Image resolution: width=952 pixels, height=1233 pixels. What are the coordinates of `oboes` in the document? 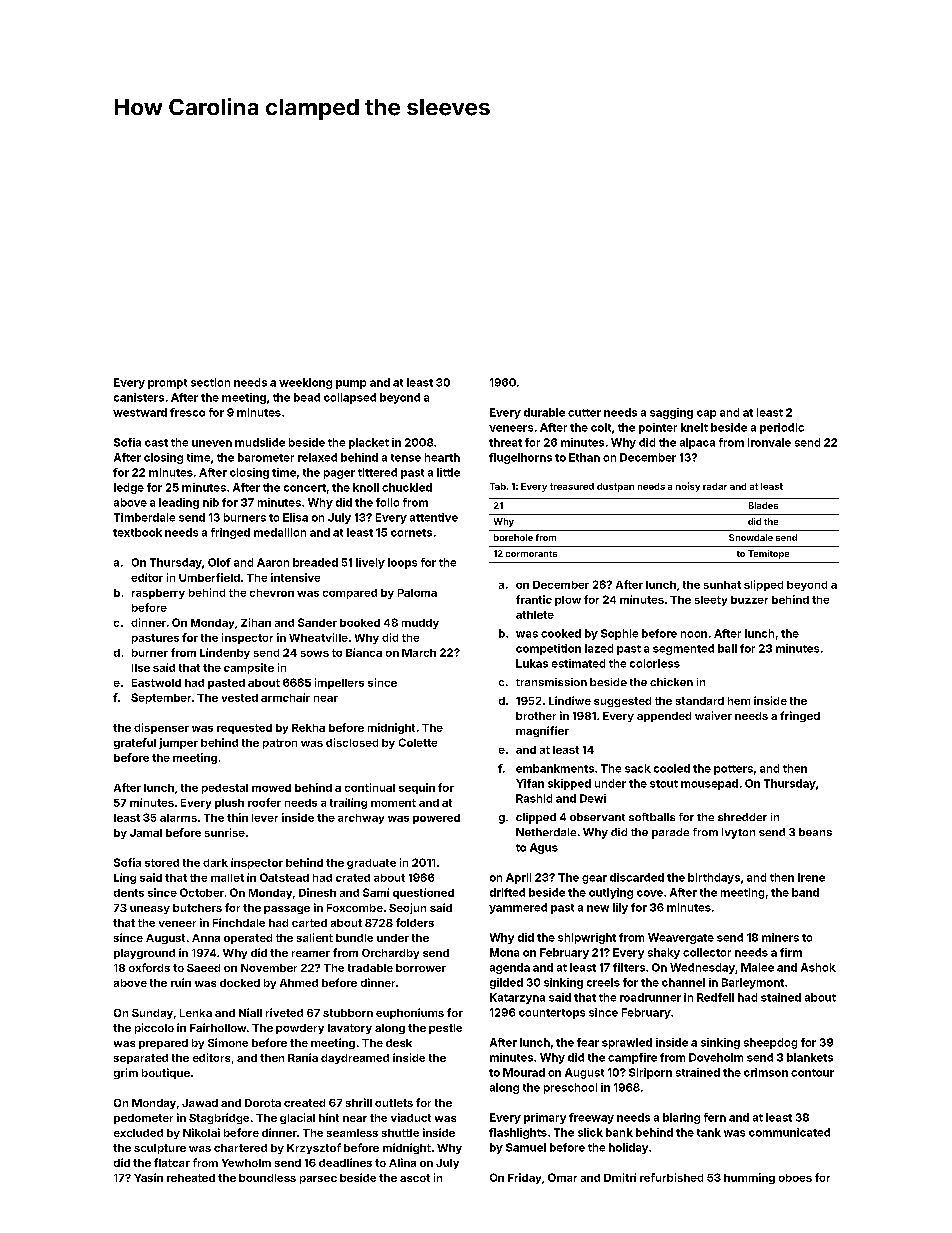 It's located at (795, 1178).
